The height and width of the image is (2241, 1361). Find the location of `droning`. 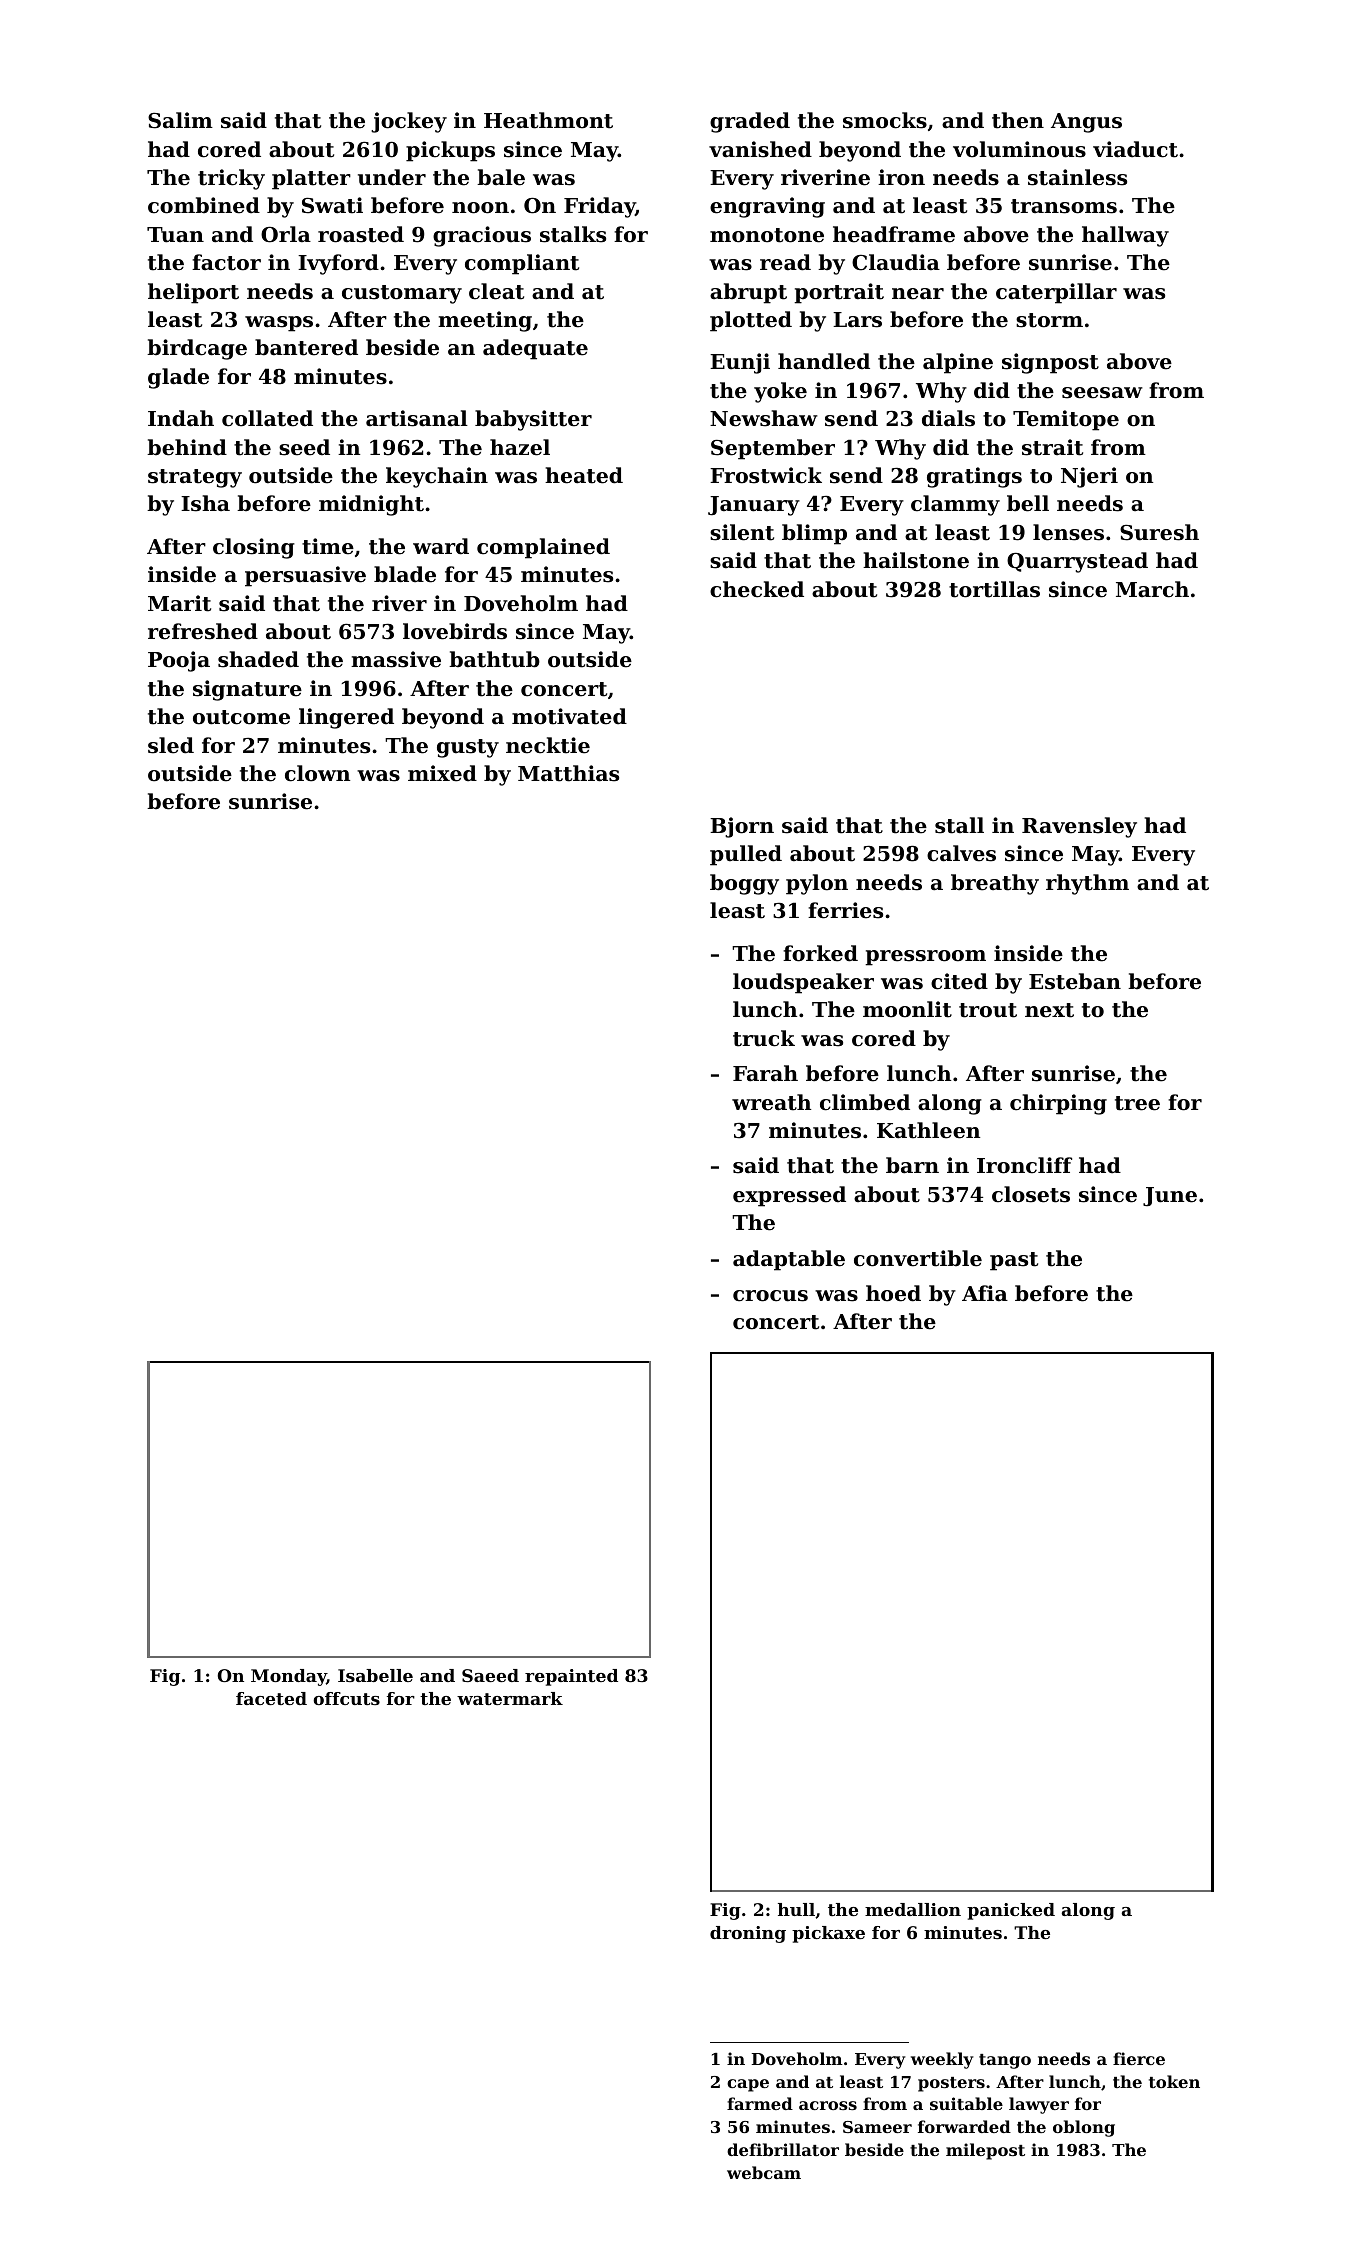

droning is located at coordinates (748, 1934).
